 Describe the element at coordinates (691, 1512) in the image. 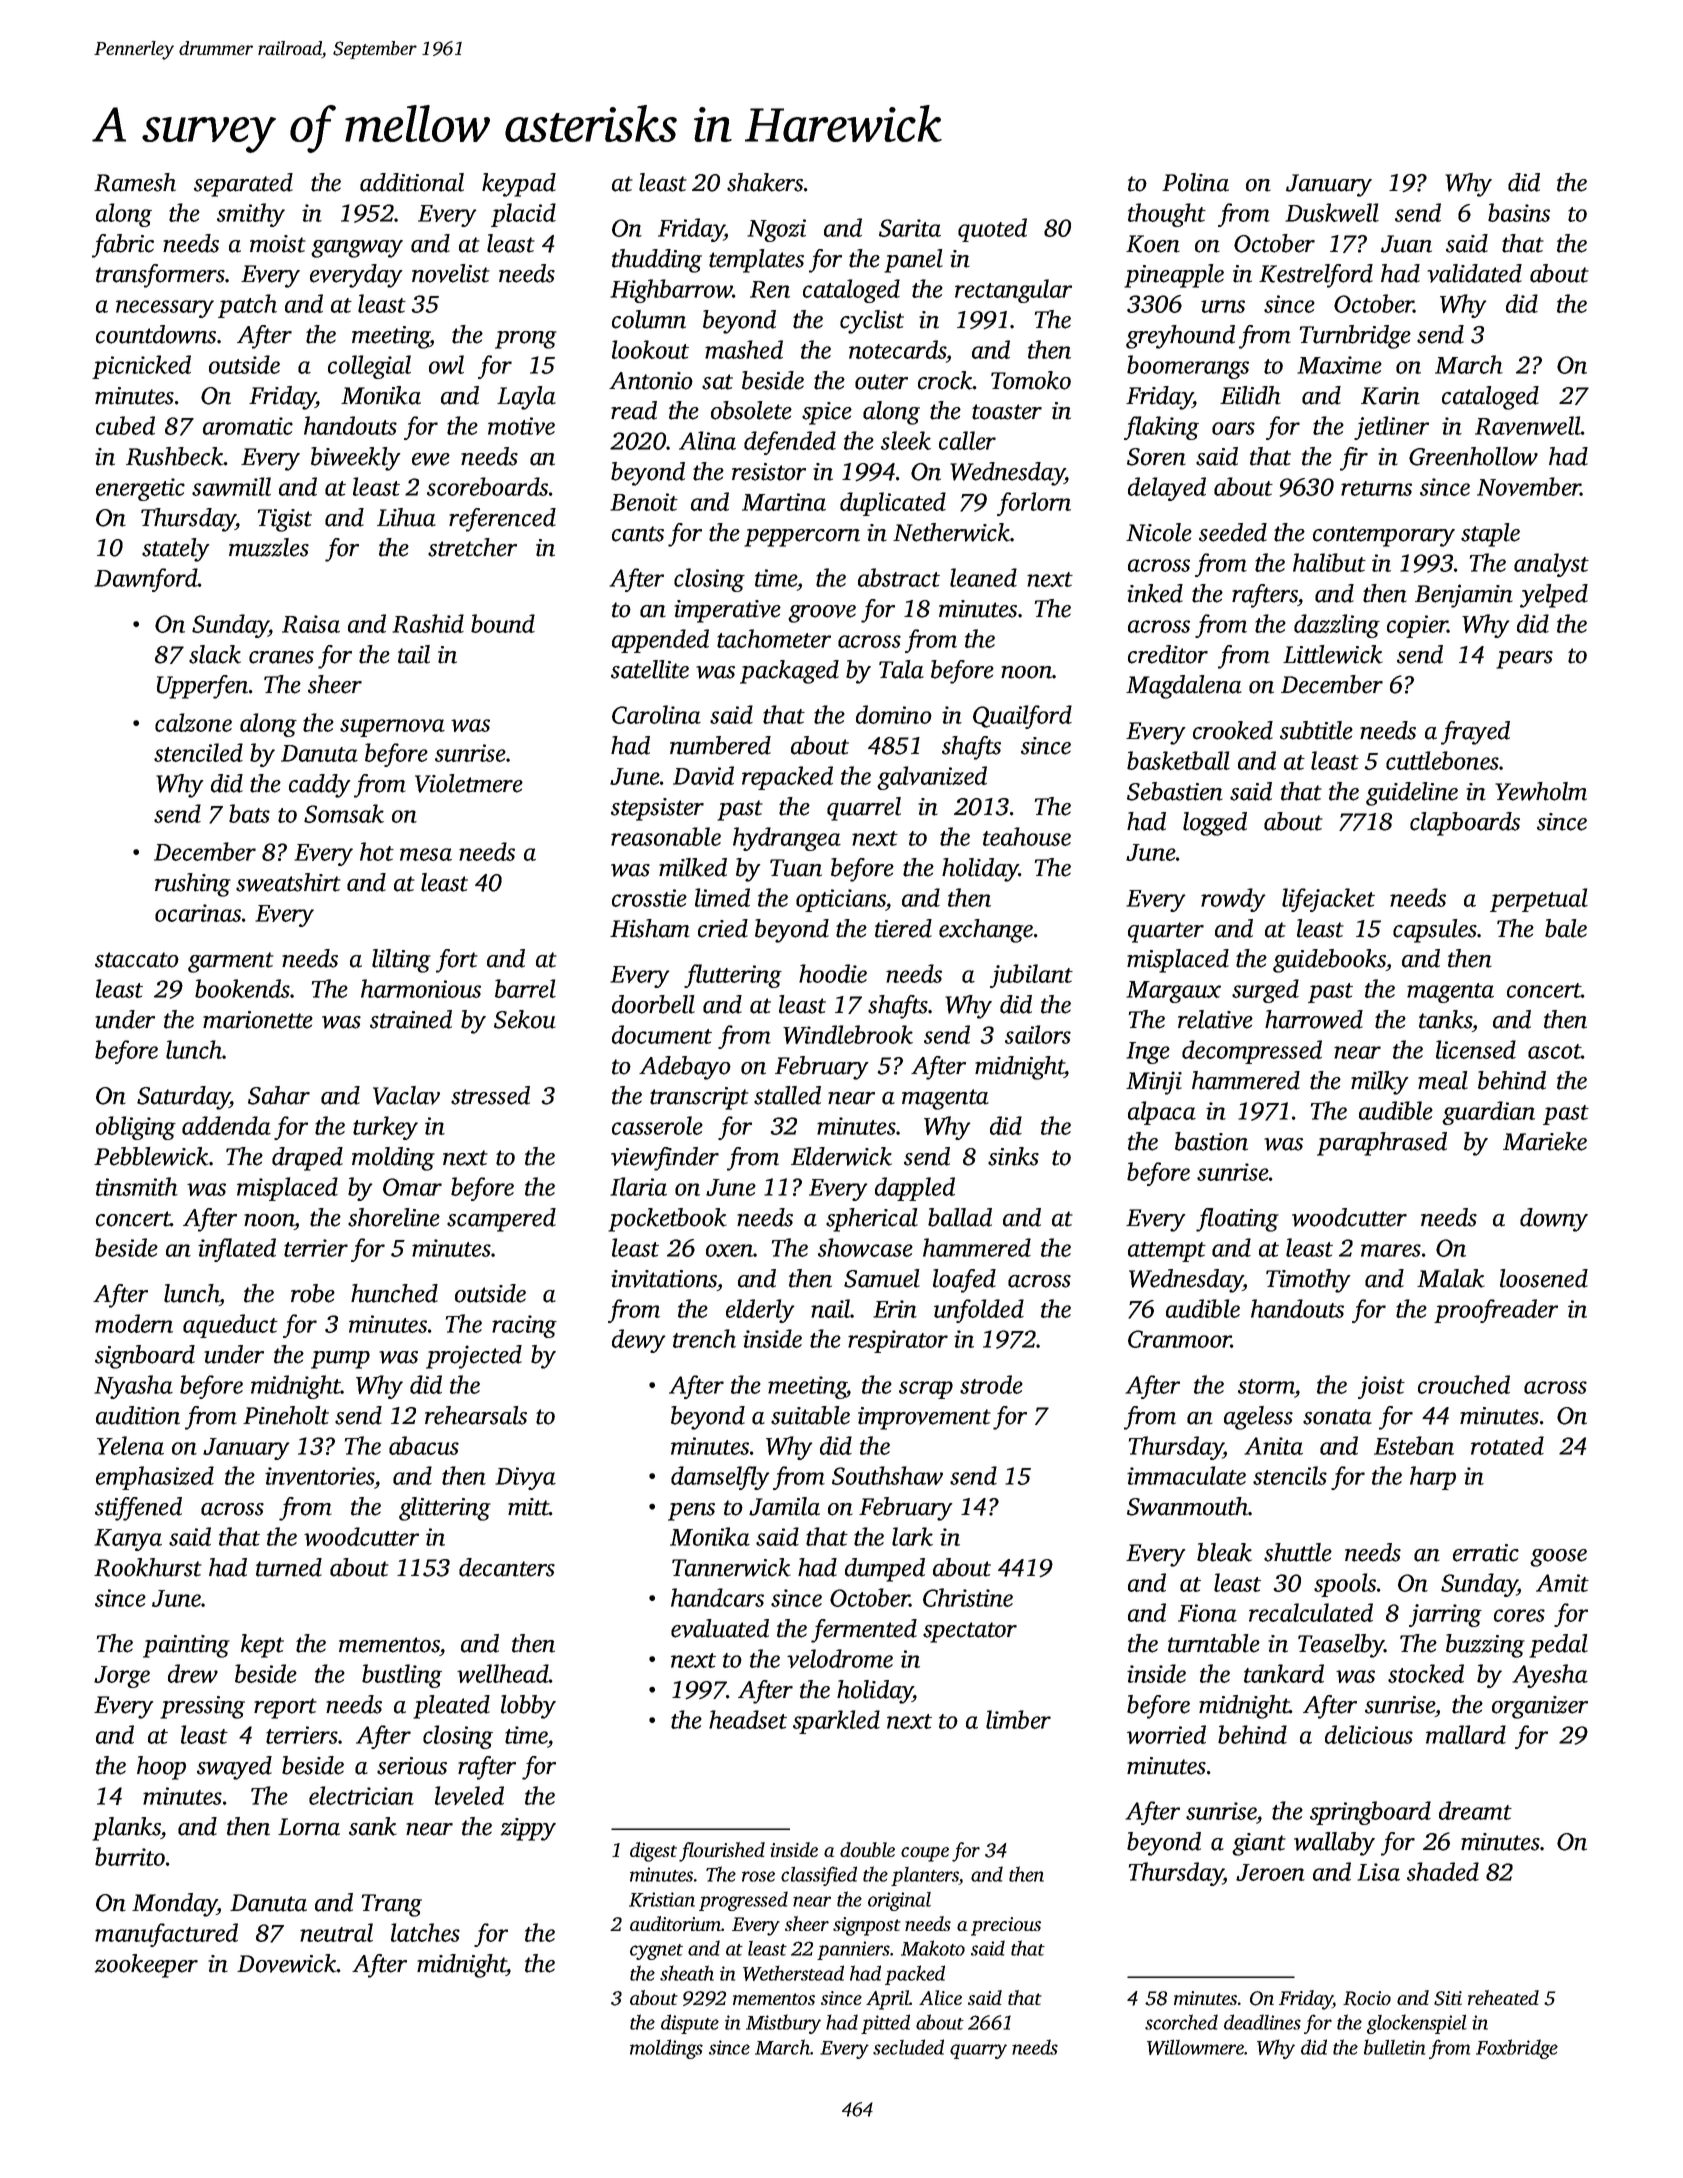

I see `pens` at that location.
